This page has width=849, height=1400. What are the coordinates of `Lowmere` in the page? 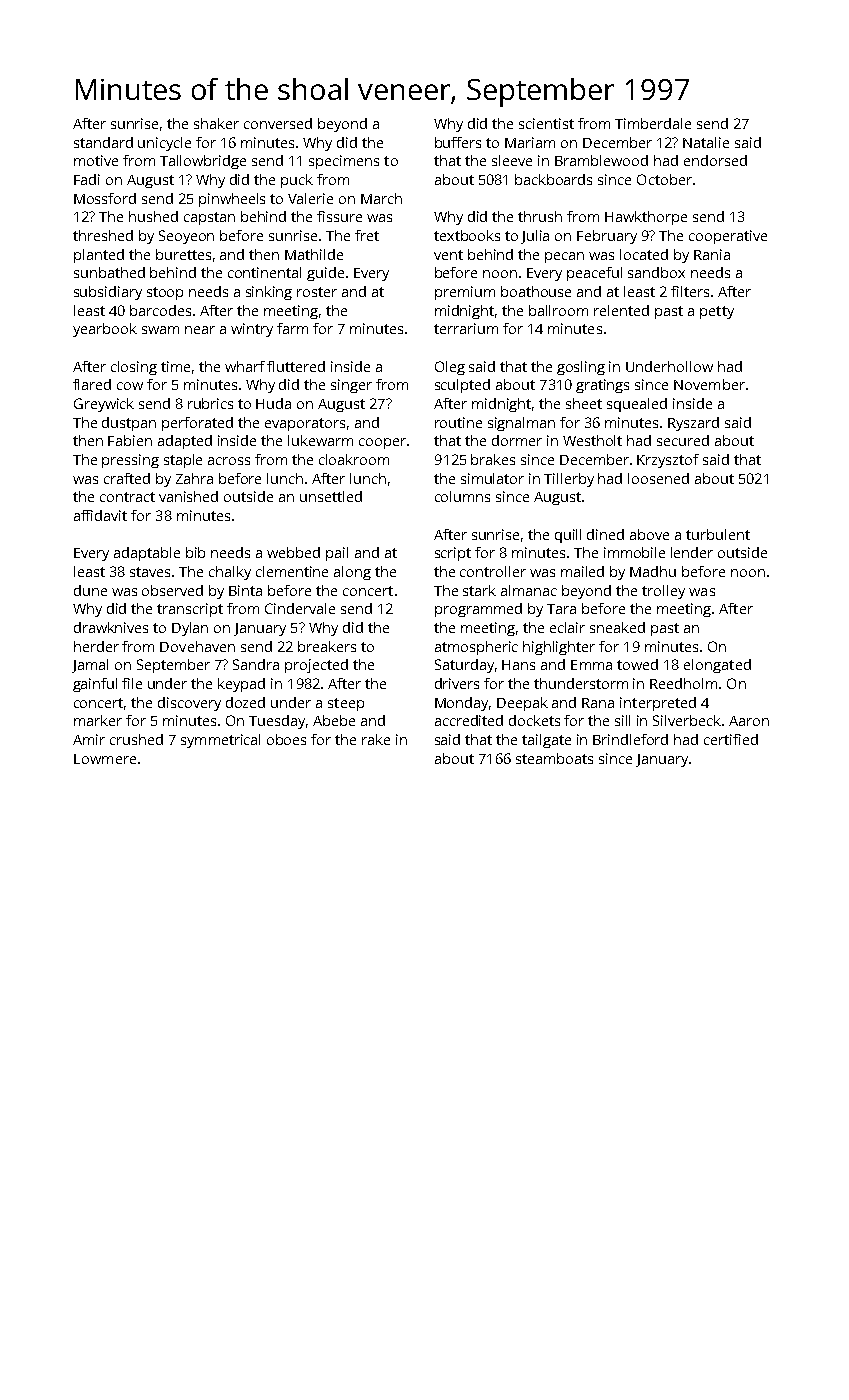 It's located at (105, 759).
